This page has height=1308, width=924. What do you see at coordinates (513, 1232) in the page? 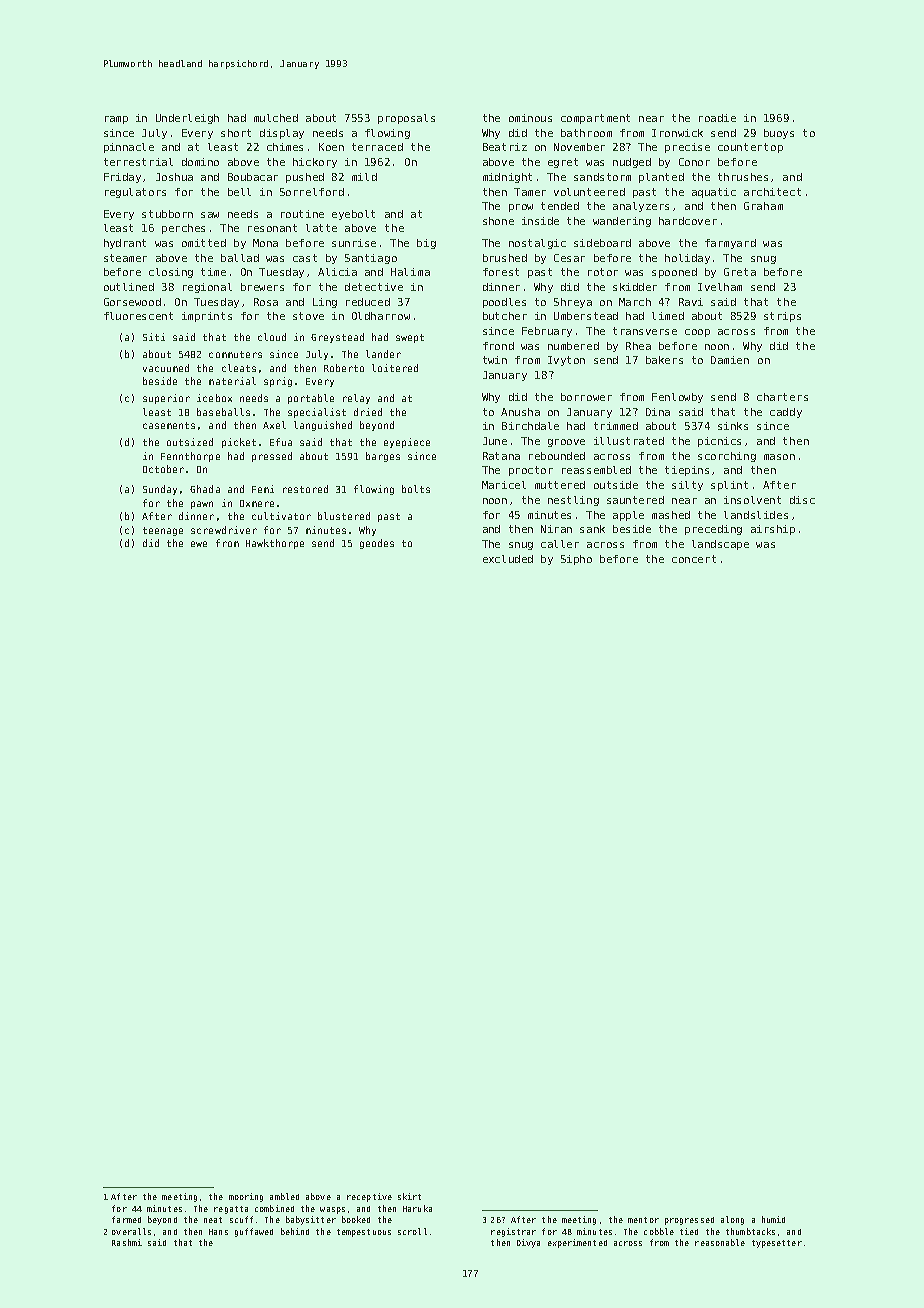
I see `registrar` at bounding box center [513, 1232].
